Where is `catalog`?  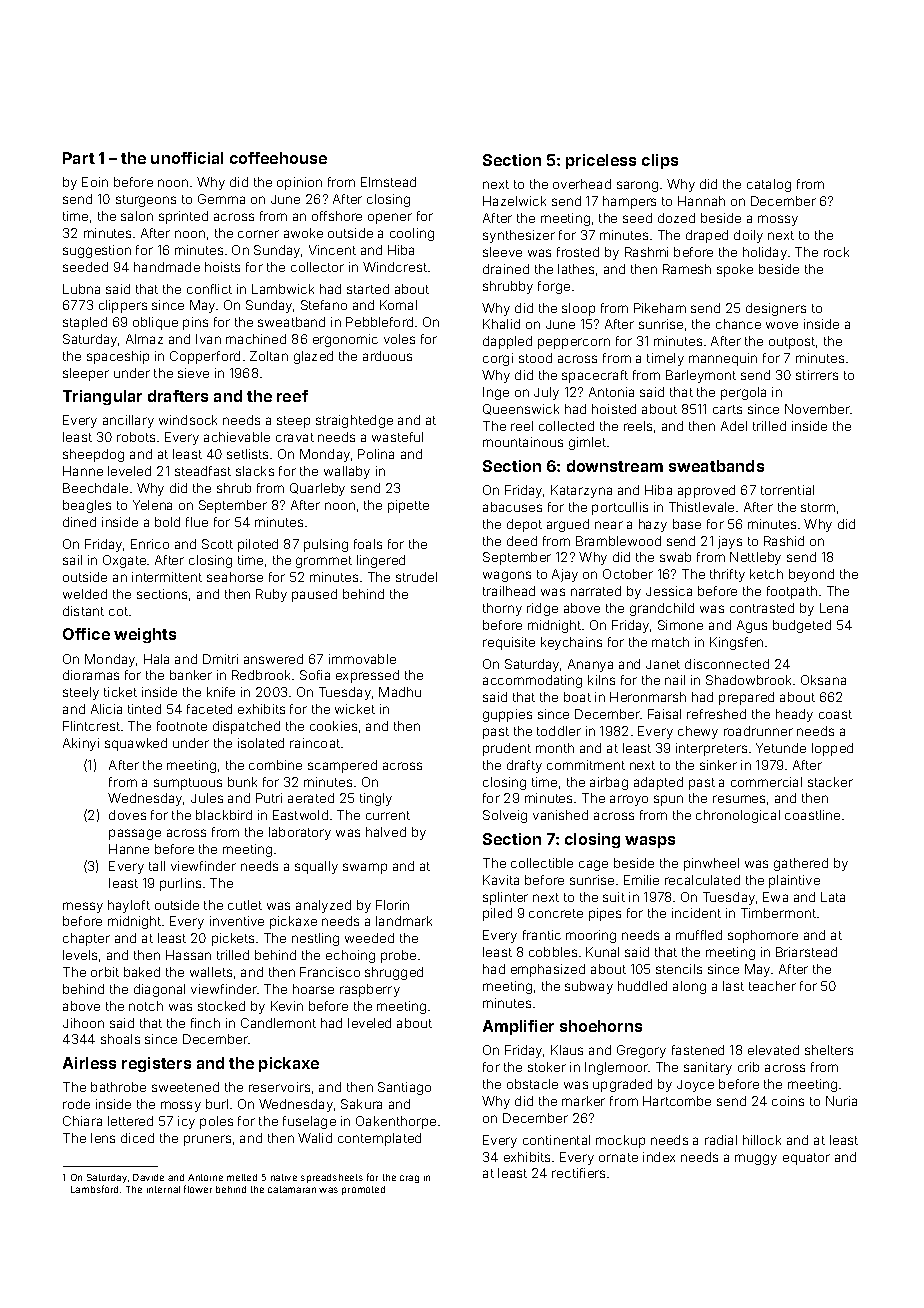 catalog is located at coordinates (769, 185).
